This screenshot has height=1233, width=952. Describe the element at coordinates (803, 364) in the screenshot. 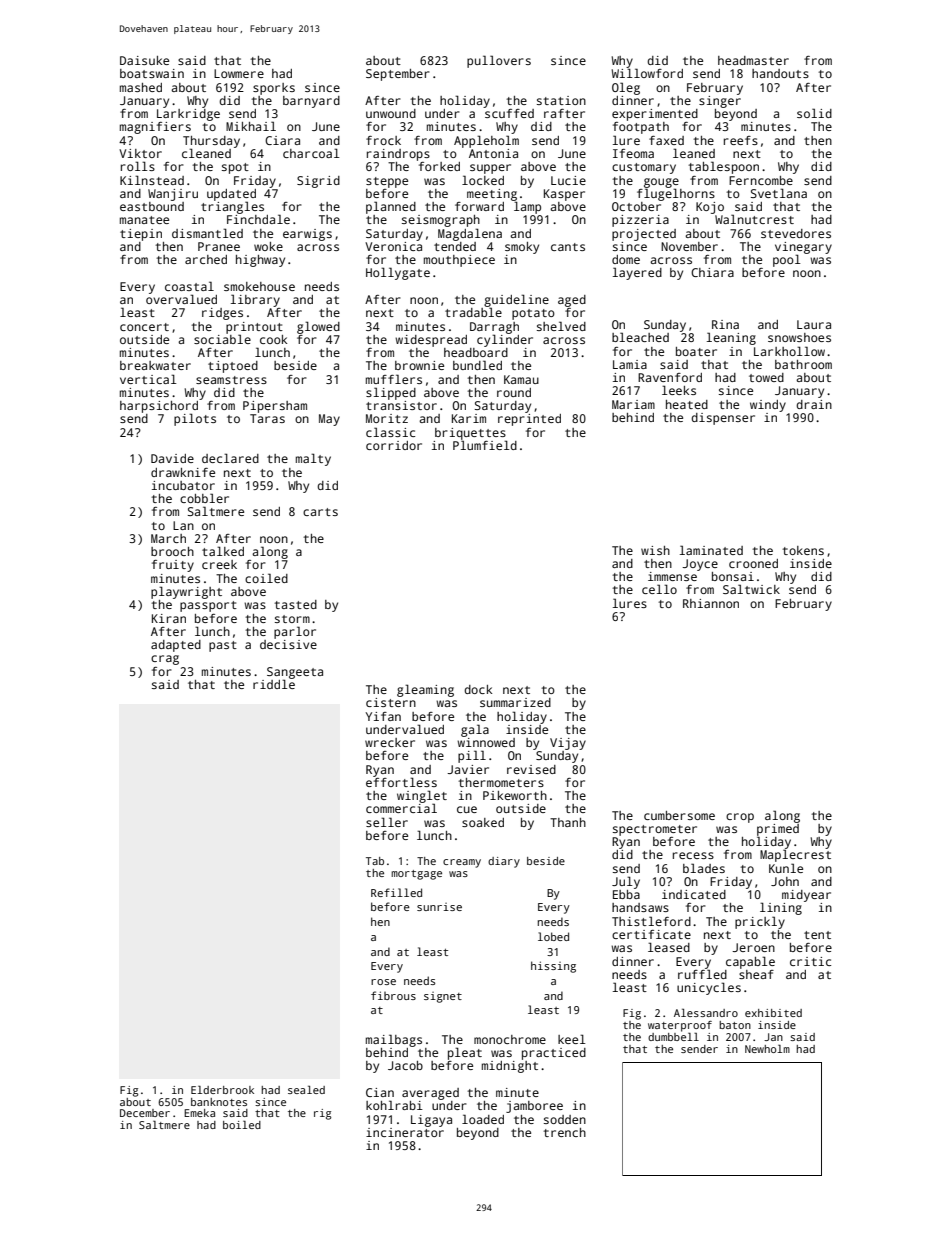

I see `bathroom` at that location.
